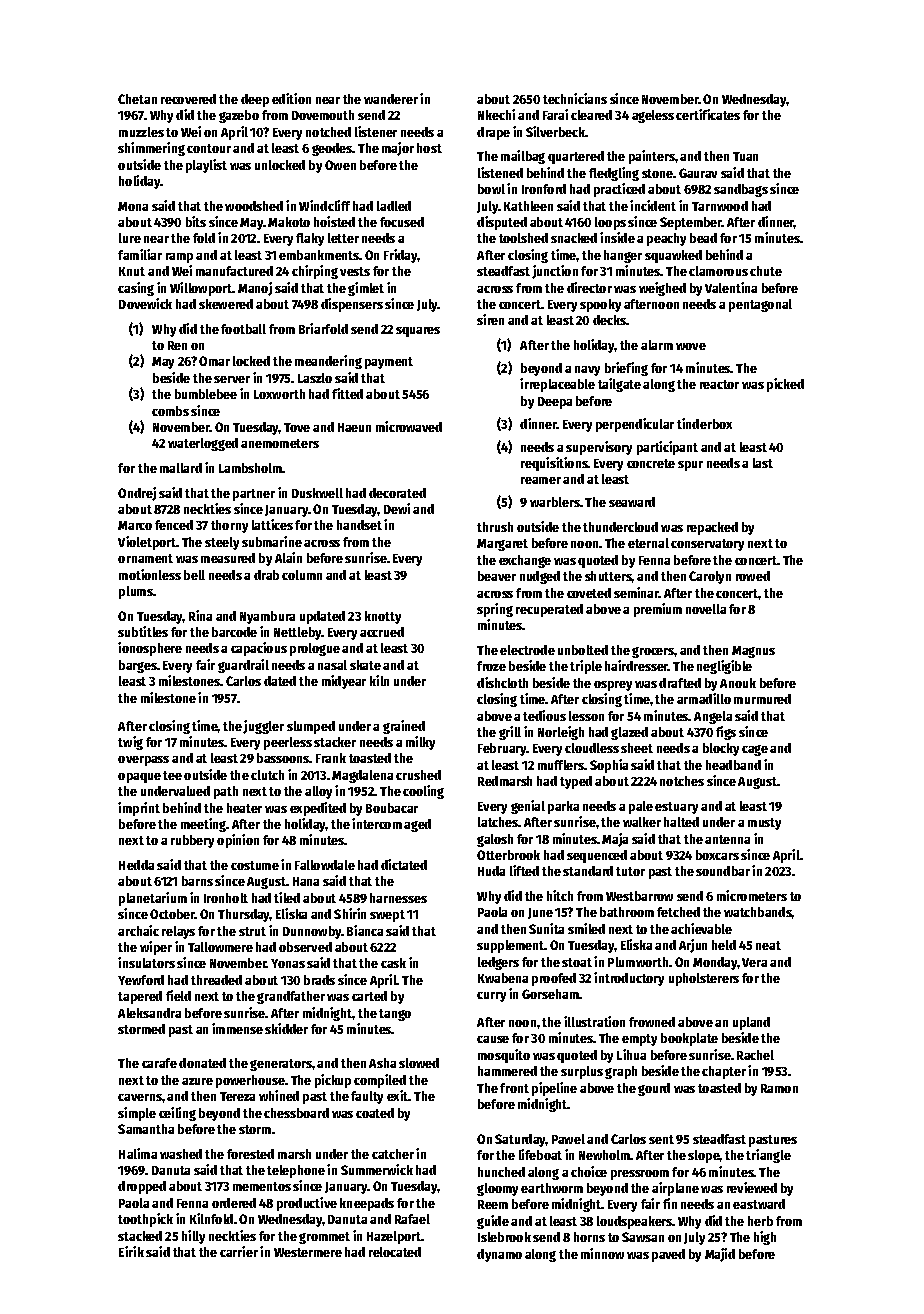 The width and height of the screenshot is (924, 1314). What do you see at coordinates (653, 116) in the screenshot?
I see `ageless` at bounding box center [653, 116].
